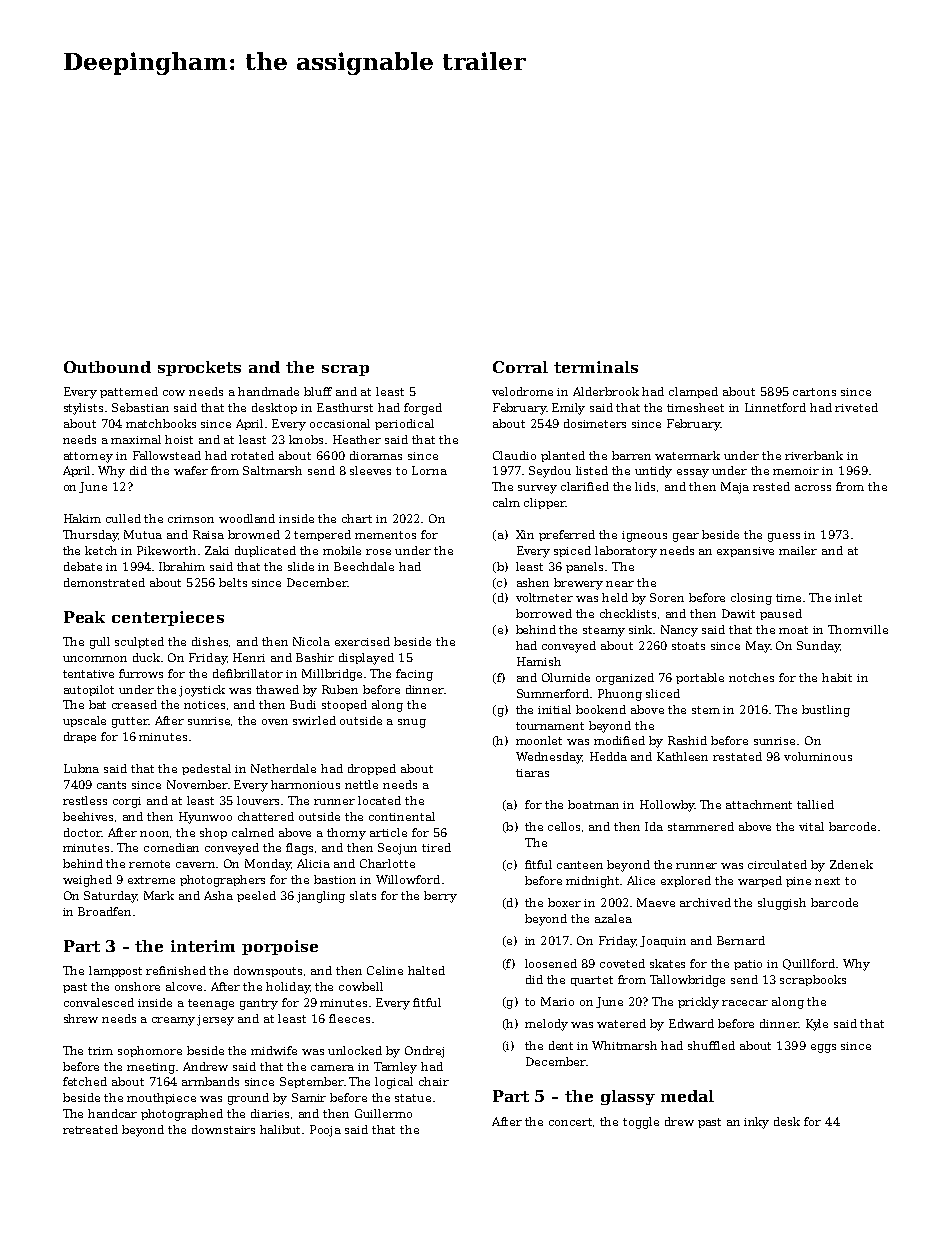  What do you see at coordinates (150, 1051) in the screenshot?
I see `sophomore` at bounding box center [150, 1051].
